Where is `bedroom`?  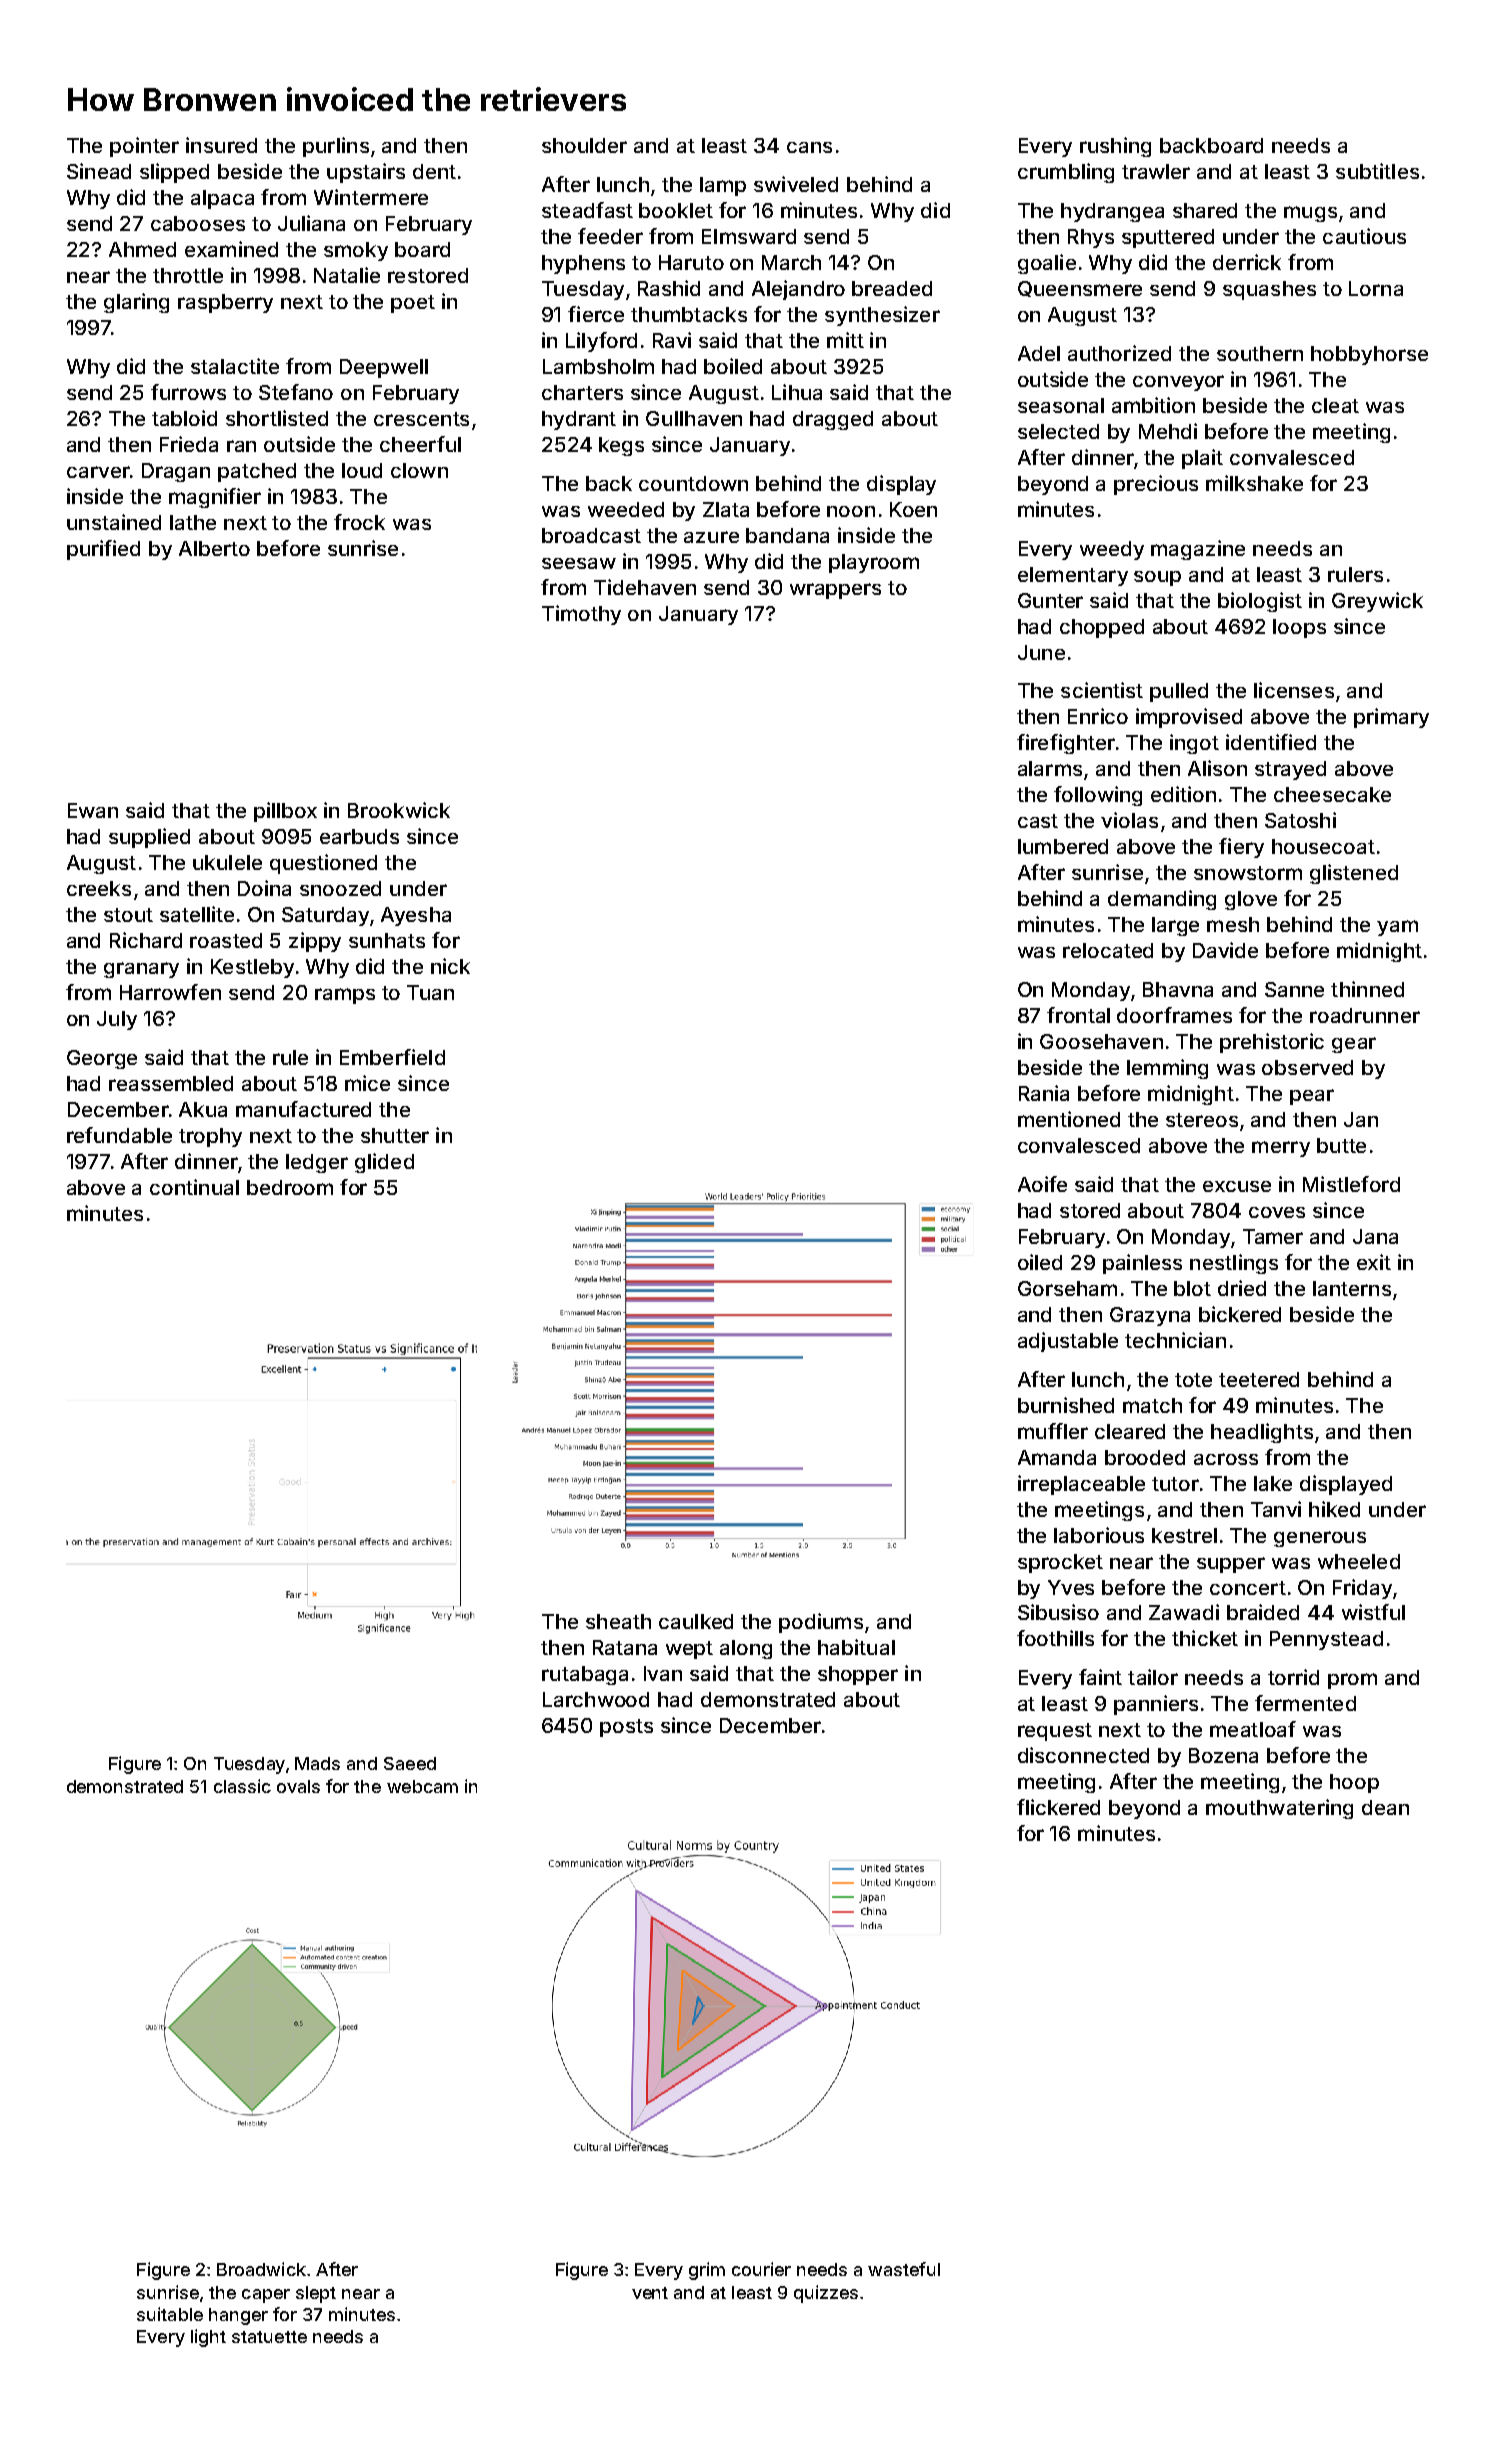 bedroom is located at coordinates (290, 1187).
